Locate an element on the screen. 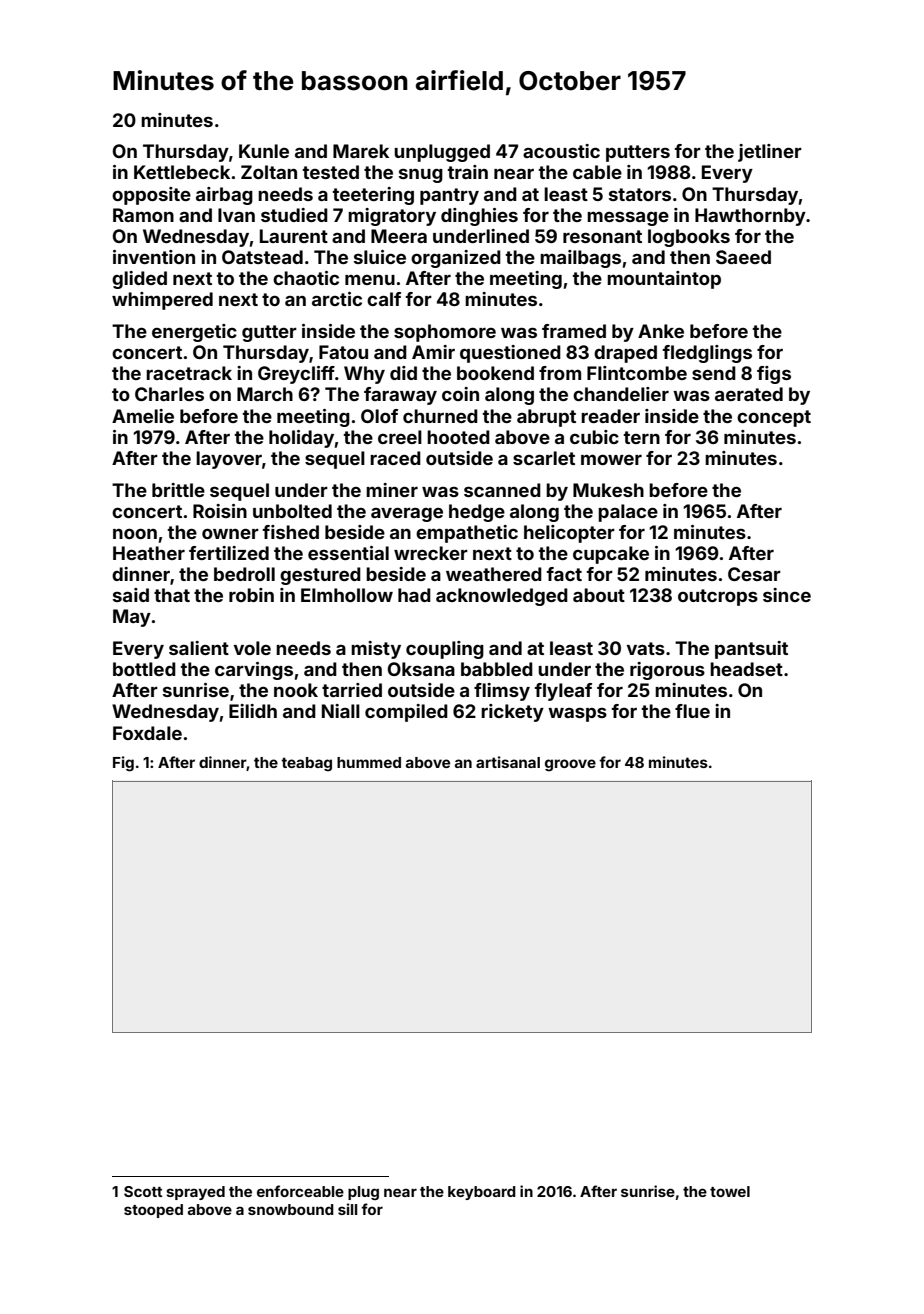 The image size is (924, 1314). stooped is located at coordinates (153, 1211).
